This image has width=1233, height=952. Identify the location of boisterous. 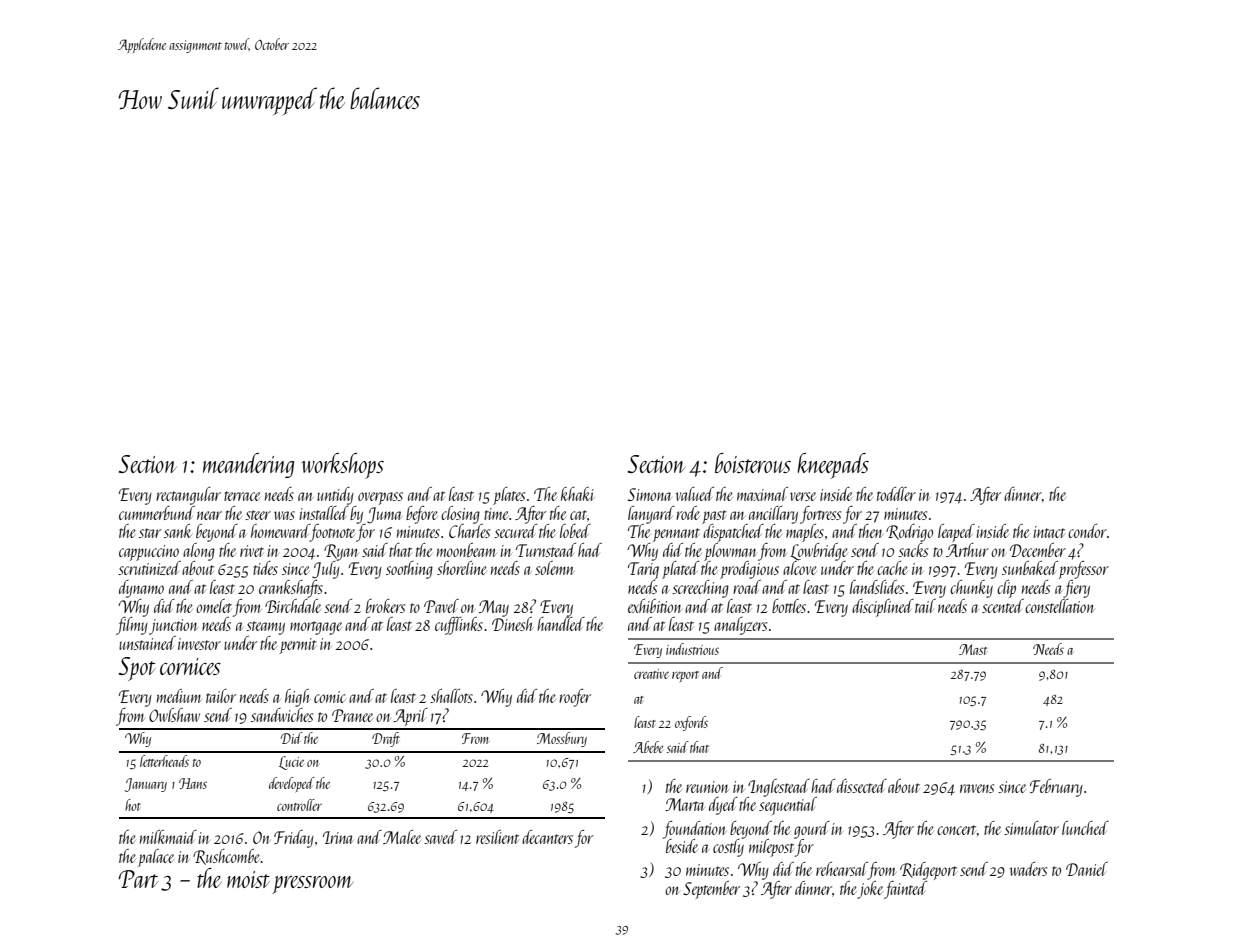
(753, 463).
